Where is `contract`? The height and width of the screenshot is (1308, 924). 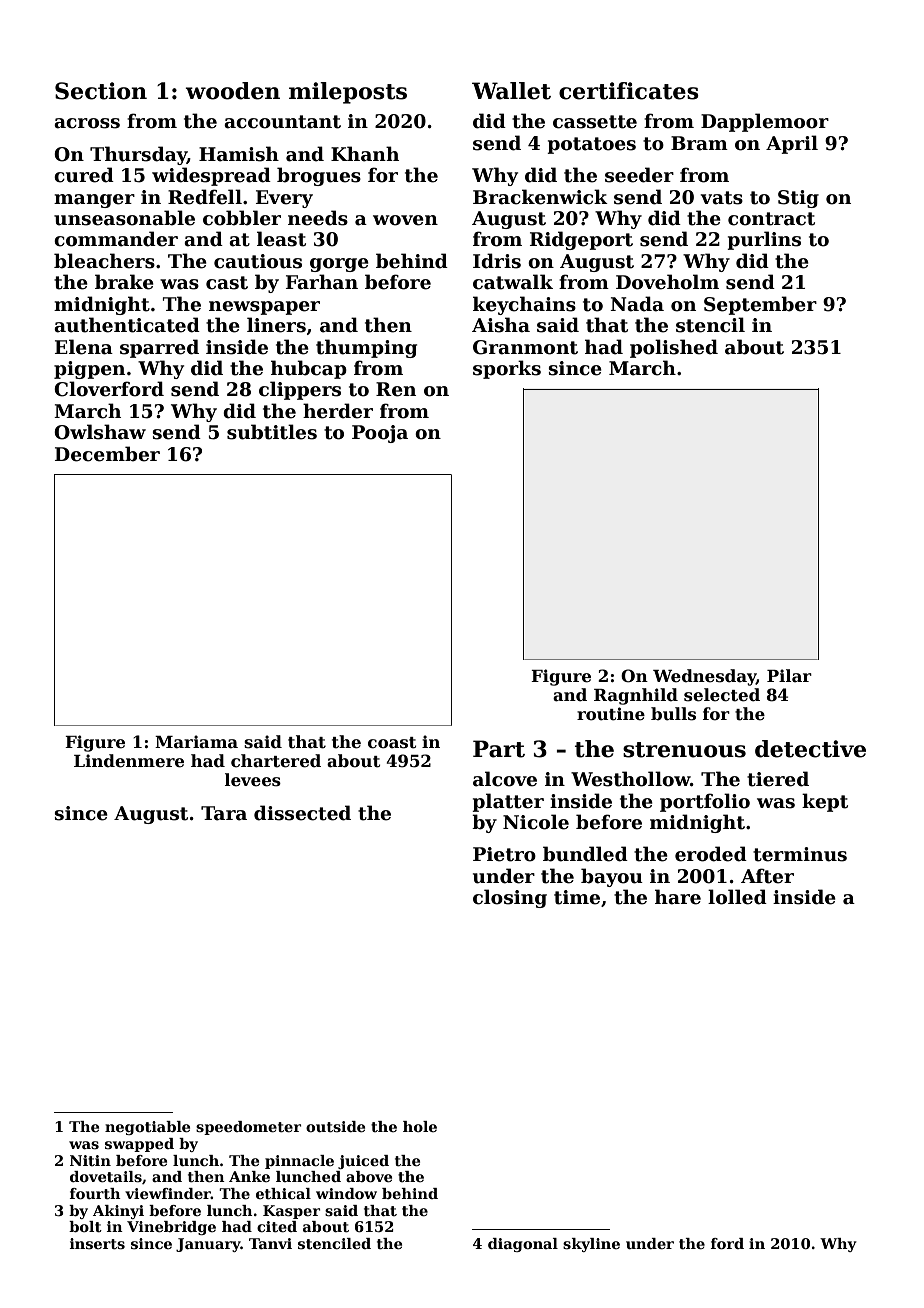
contract is located at coordinates (771, 219).
